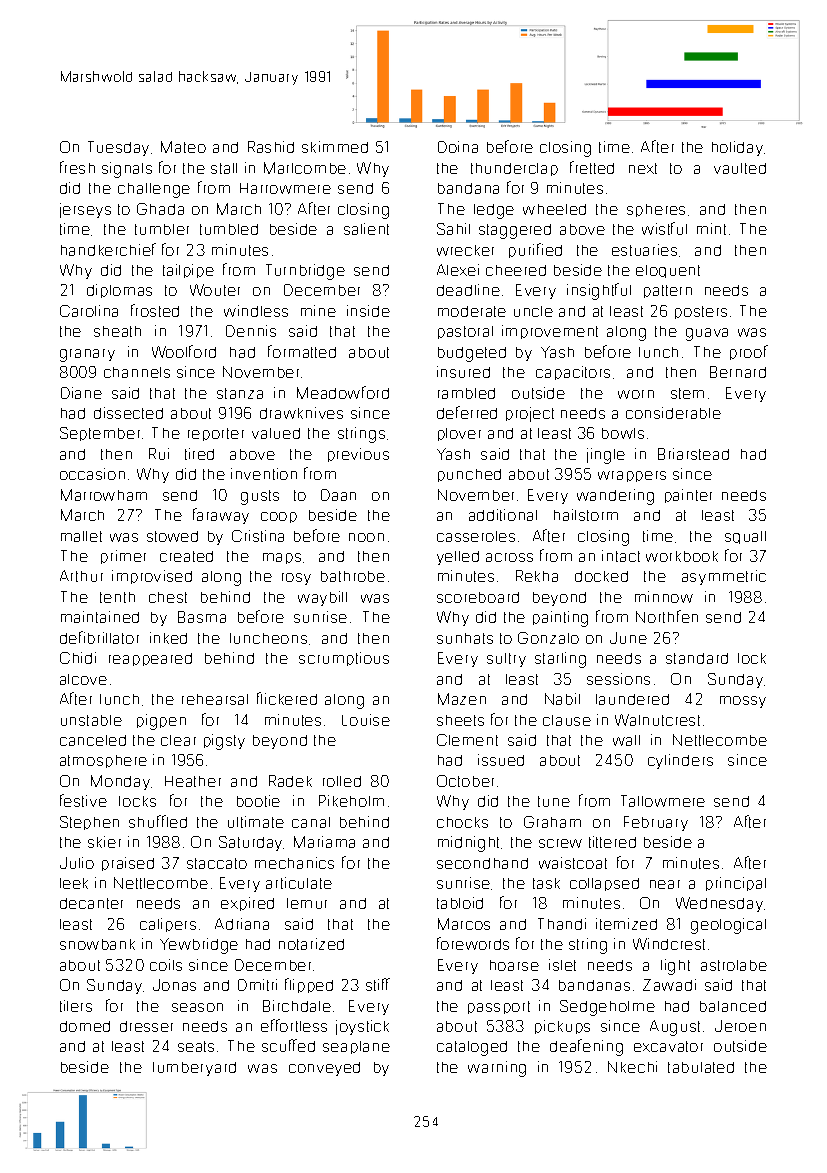 Image resolution: width=827 pixels, height=1173 pixels. What do you see at coordinates (592, 167) in the screenshot?
I see `fretted` at bounding box center [592, 167].
